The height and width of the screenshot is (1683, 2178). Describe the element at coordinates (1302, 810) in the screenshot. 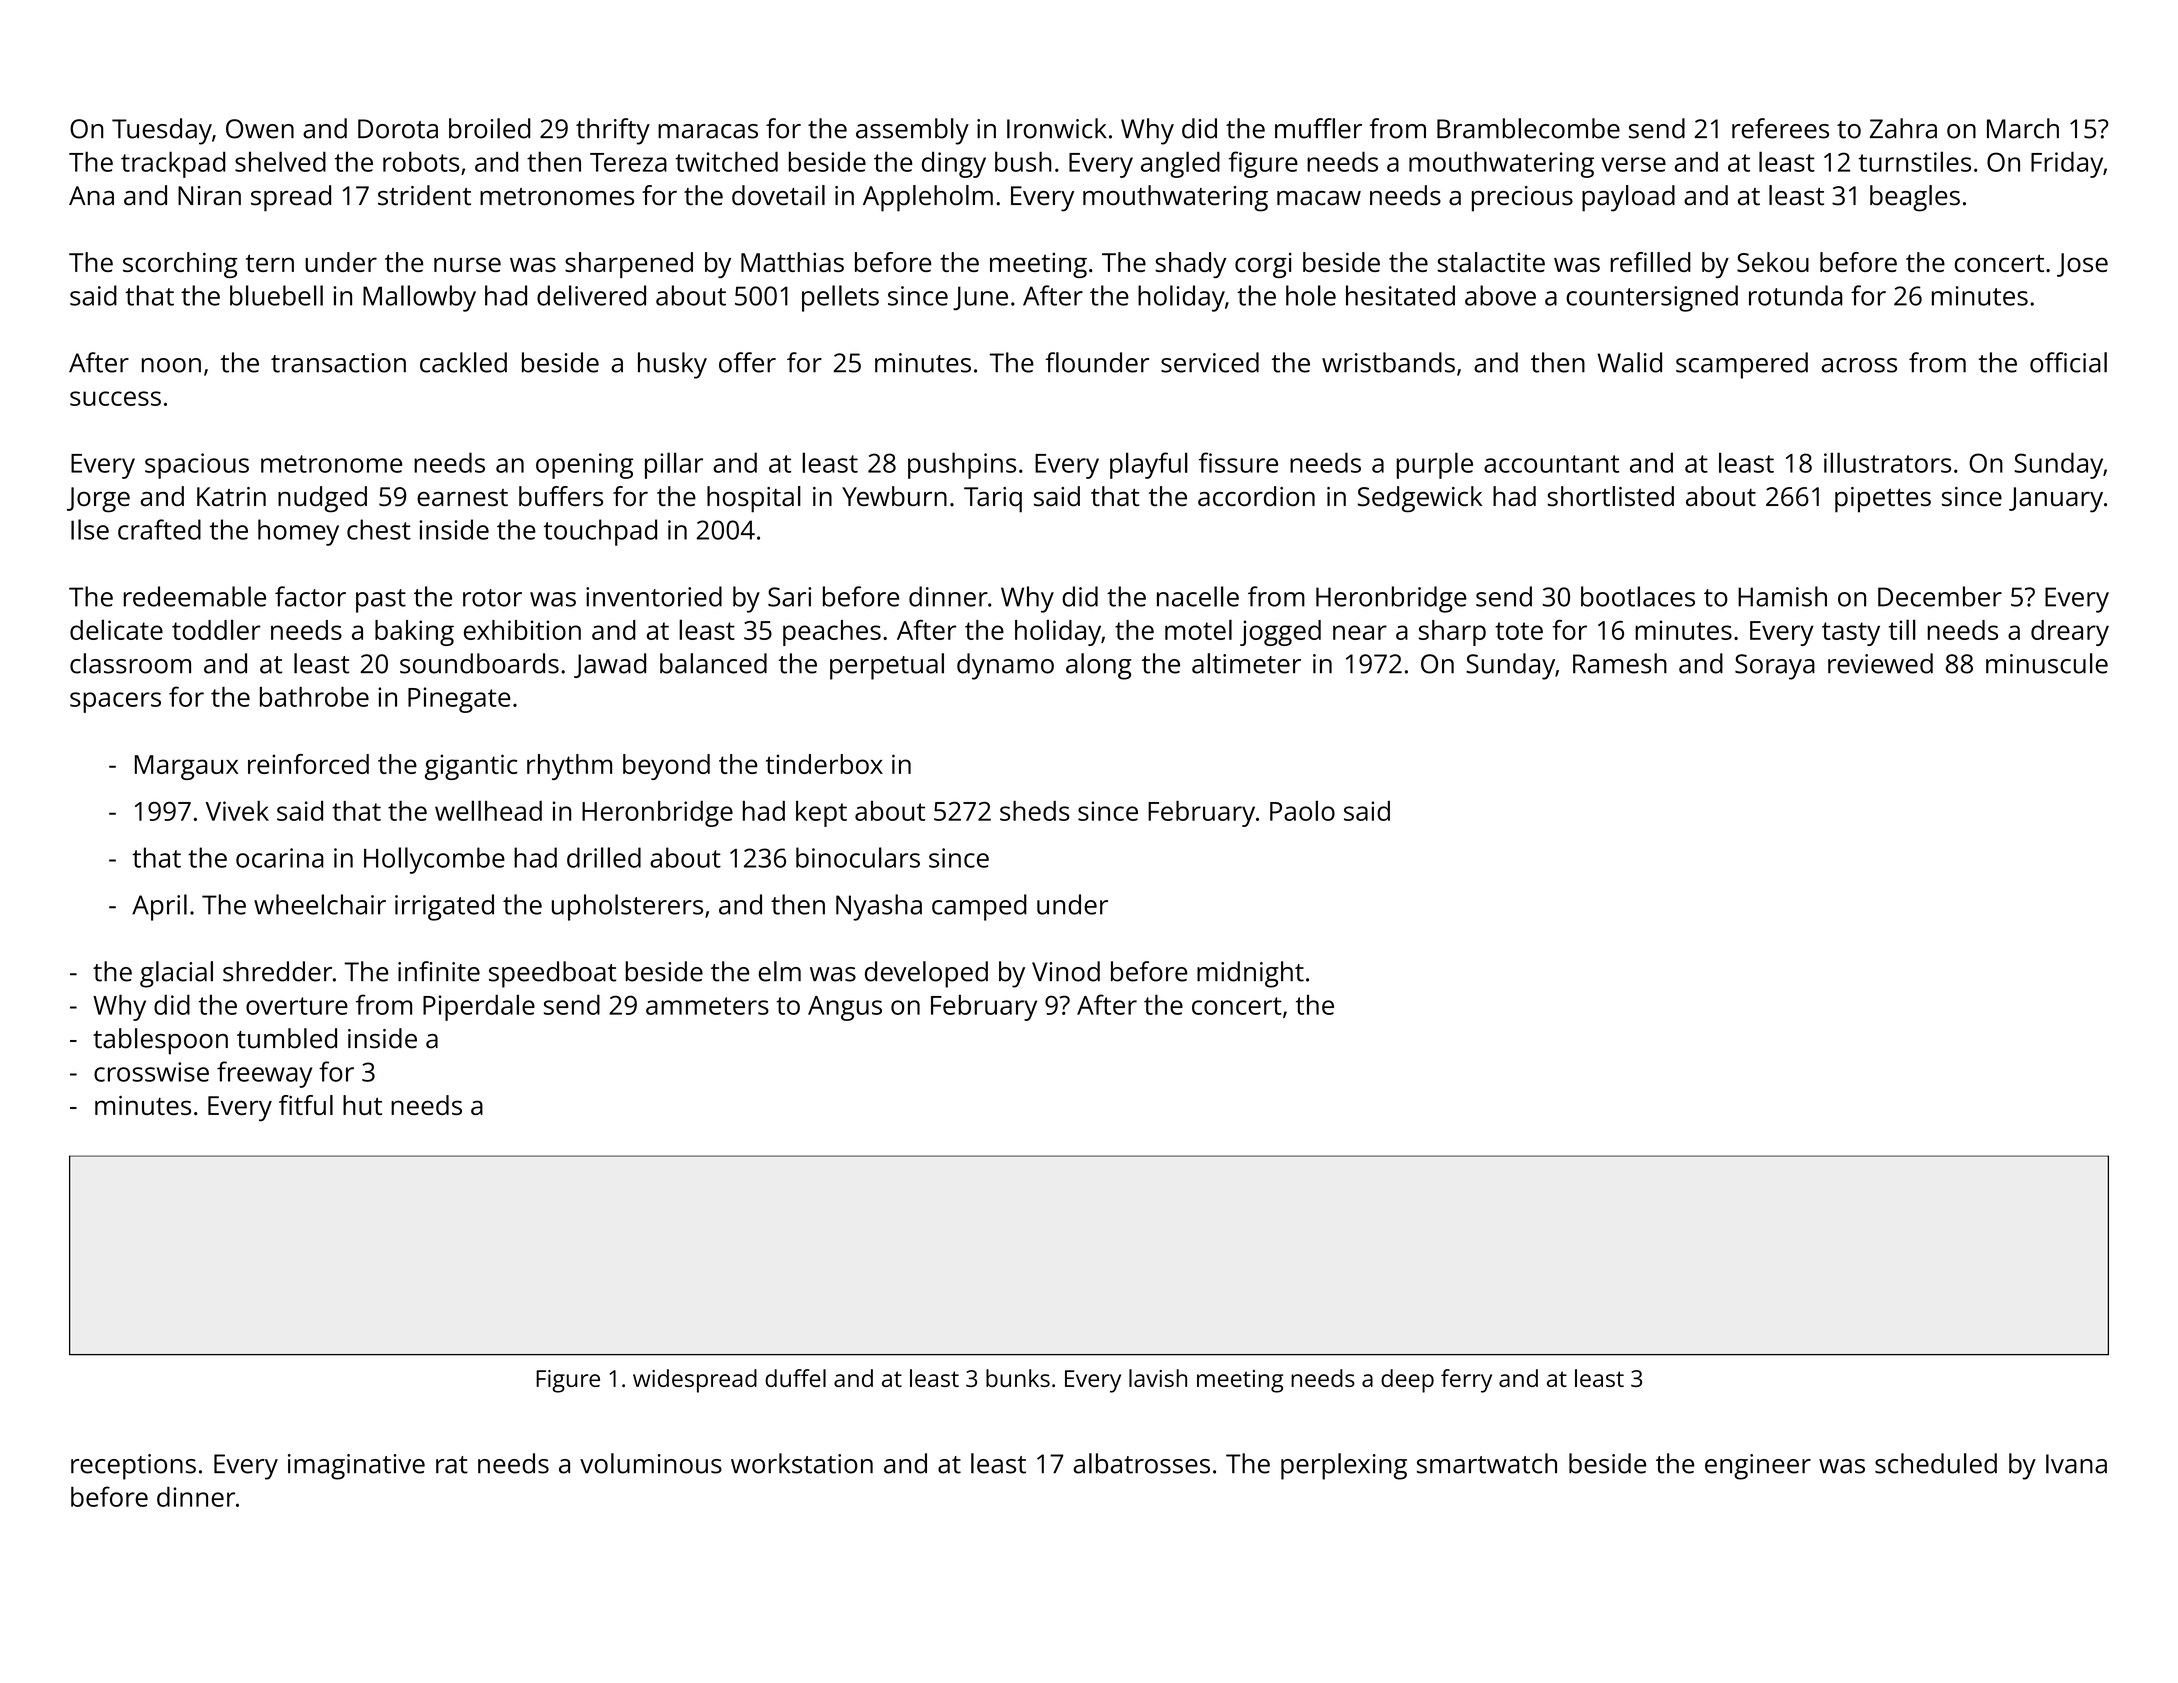

I see `Paolo` at that location.
